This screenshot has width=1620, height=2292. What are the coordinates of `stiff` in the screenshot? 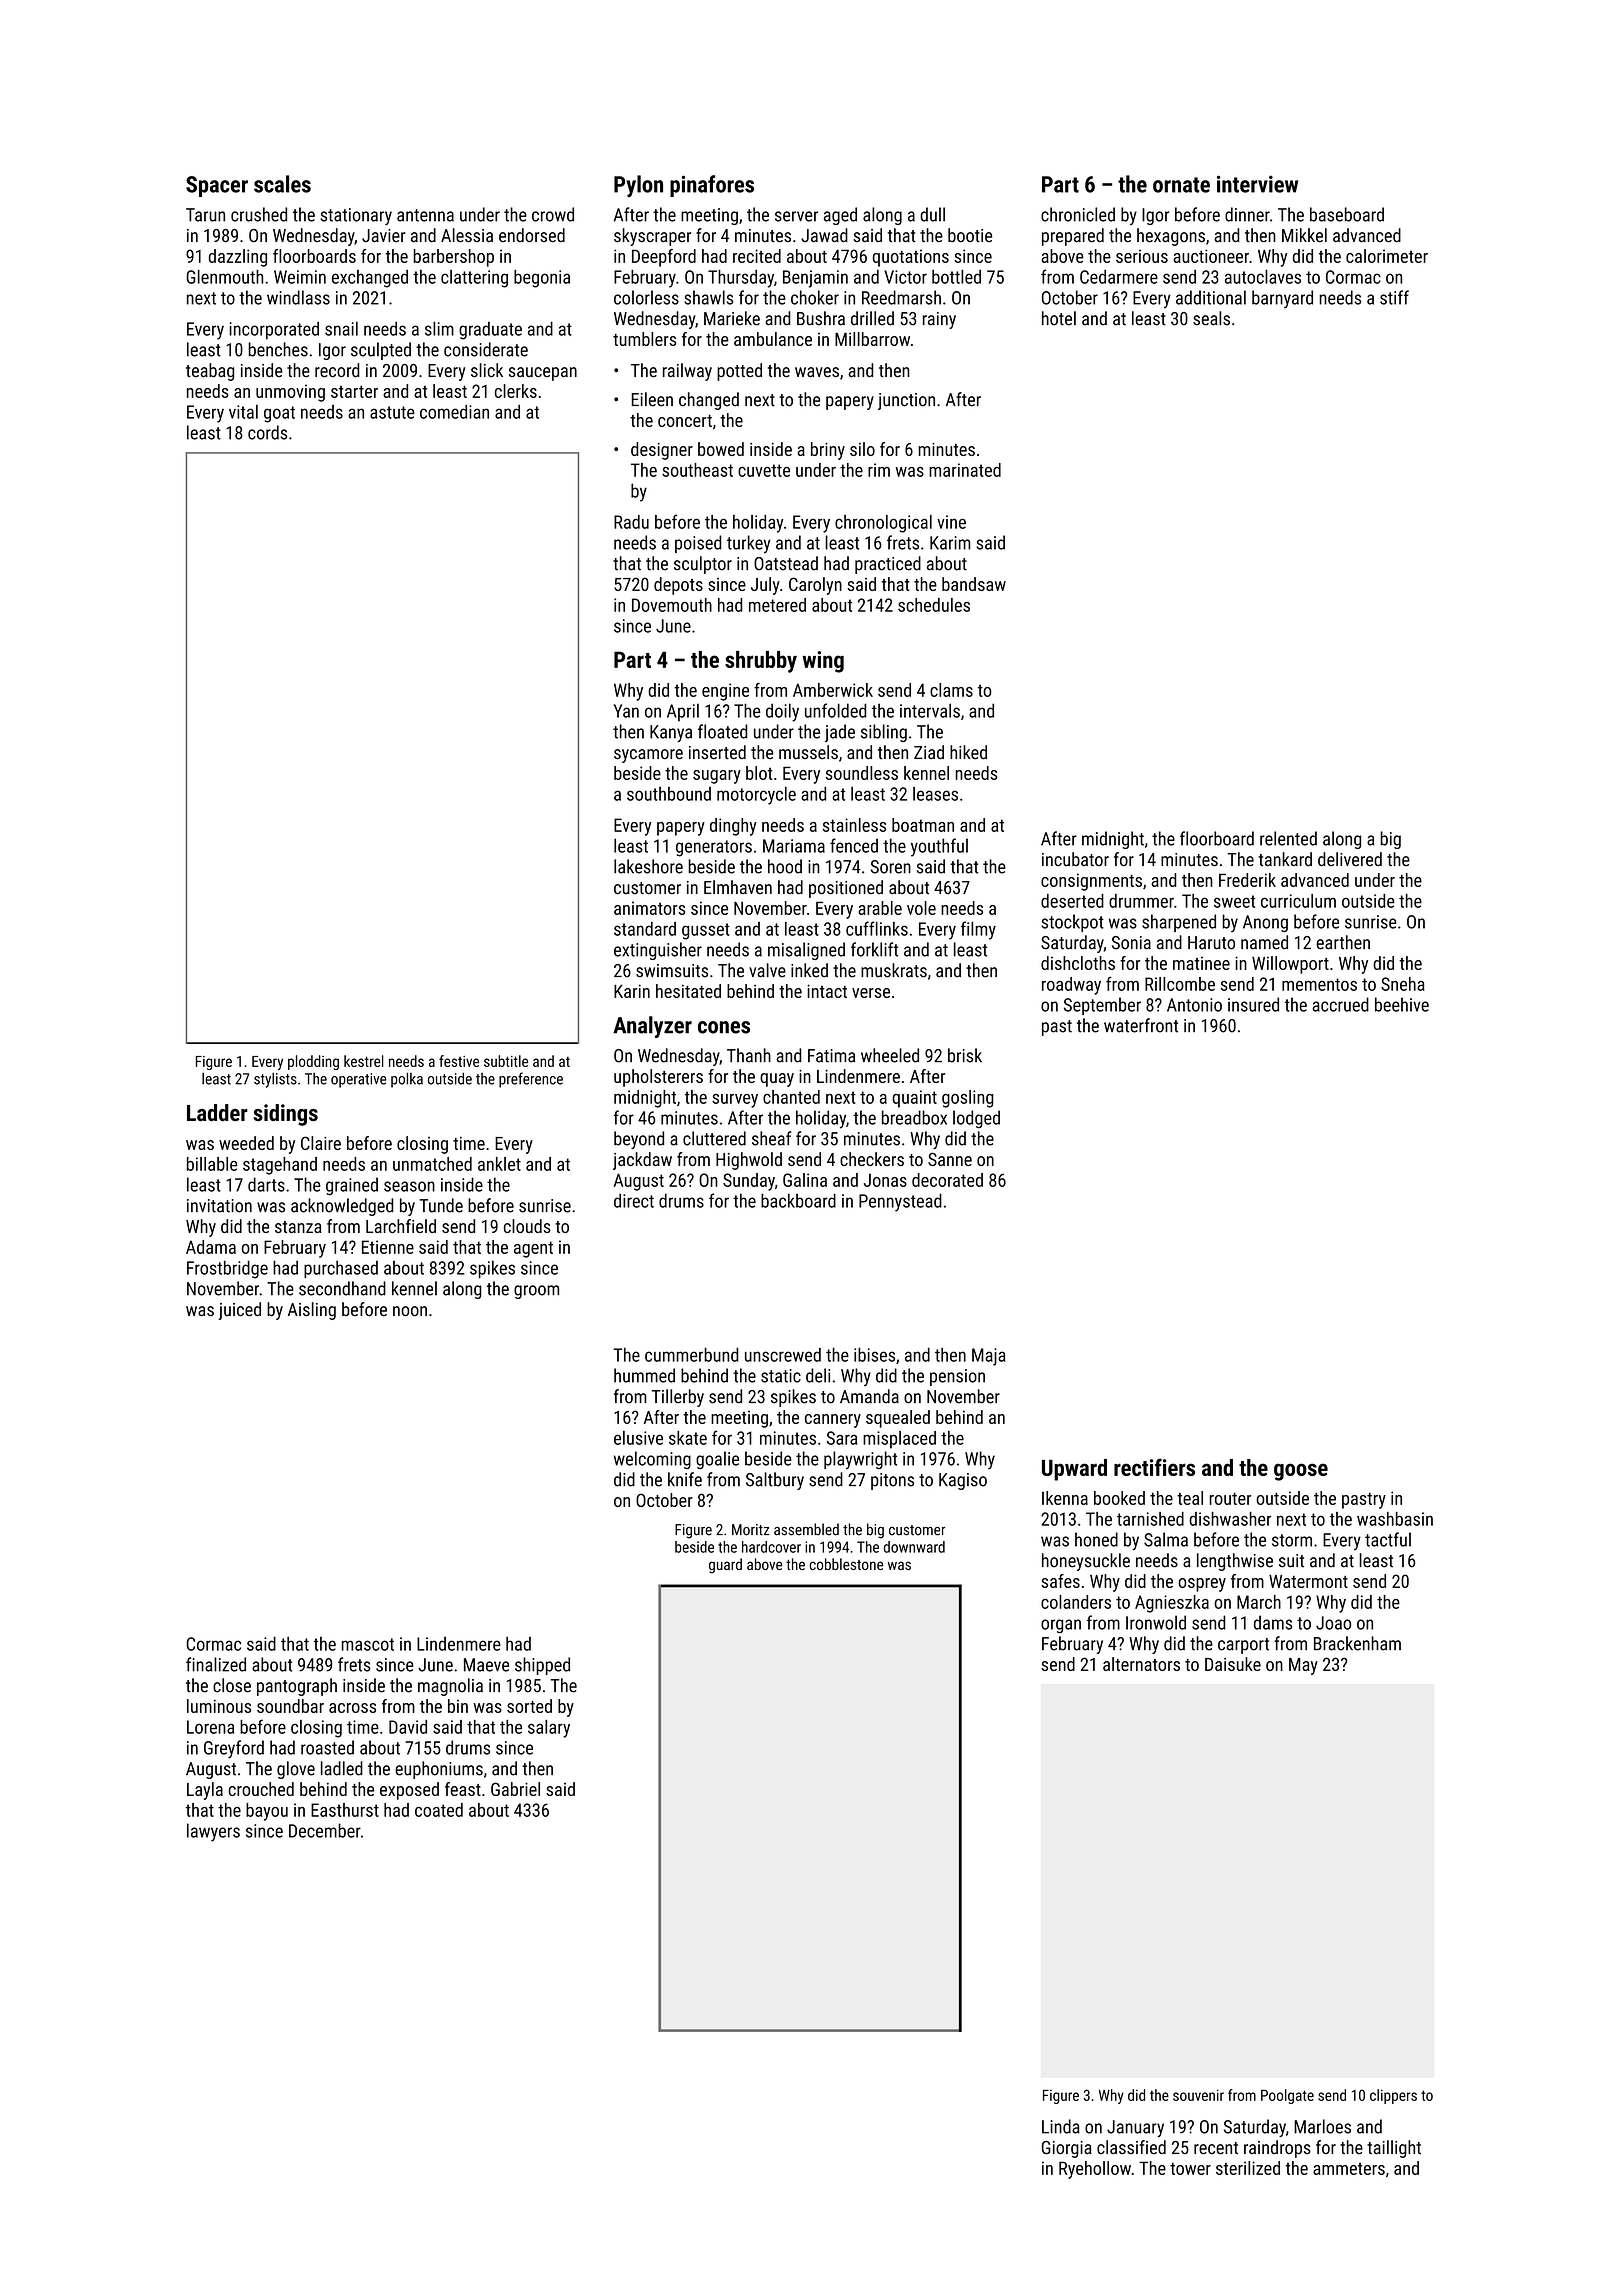 It's located at (1394, 297).
